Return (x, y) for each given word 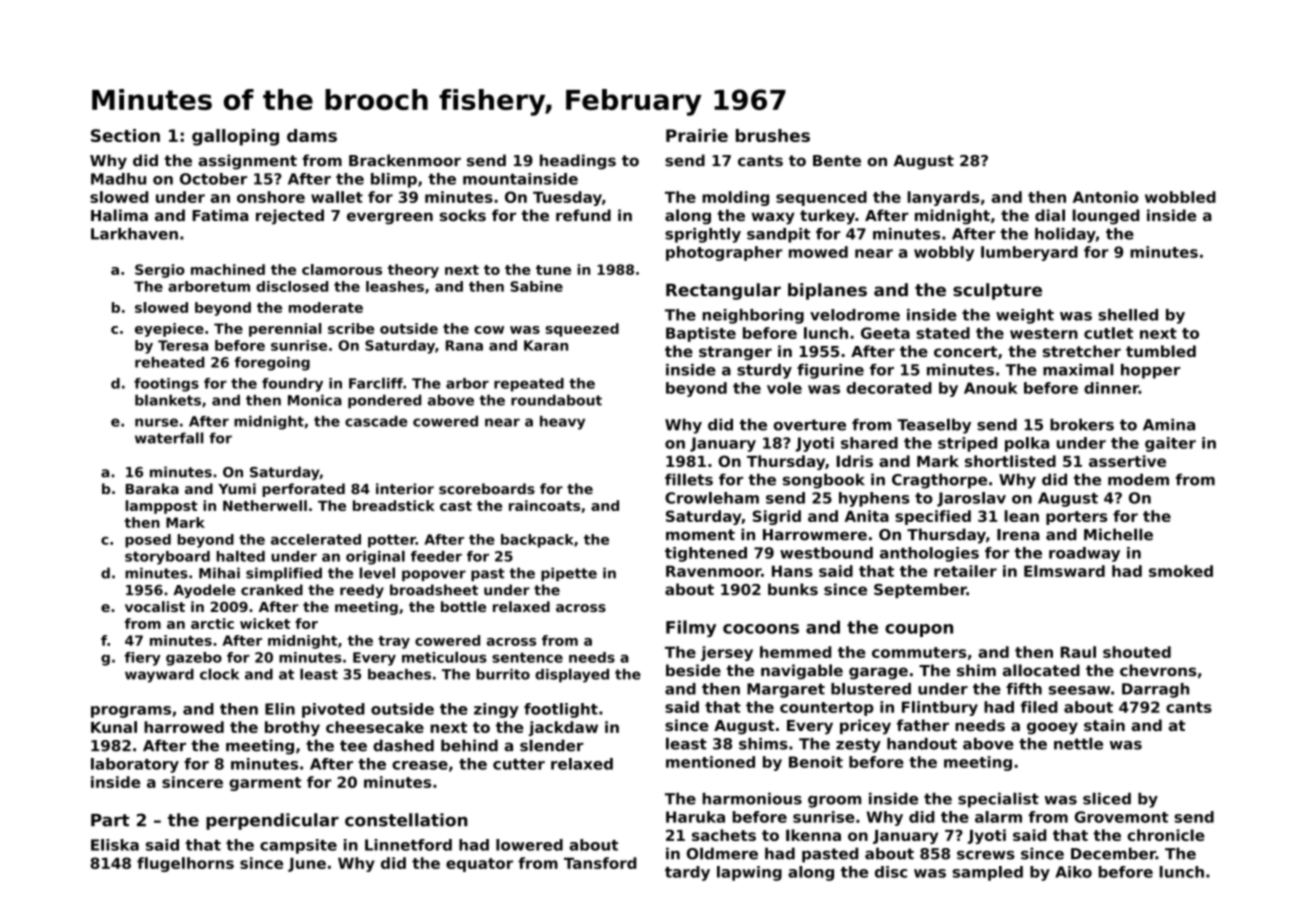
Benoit (816, 762)
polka (1027, 444)
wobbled (1180, 197)
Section (125, 135)
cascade (376, 421)
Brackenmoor (405, 160)
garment (265, 784)
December (1113, 853)
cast (456, 506)
